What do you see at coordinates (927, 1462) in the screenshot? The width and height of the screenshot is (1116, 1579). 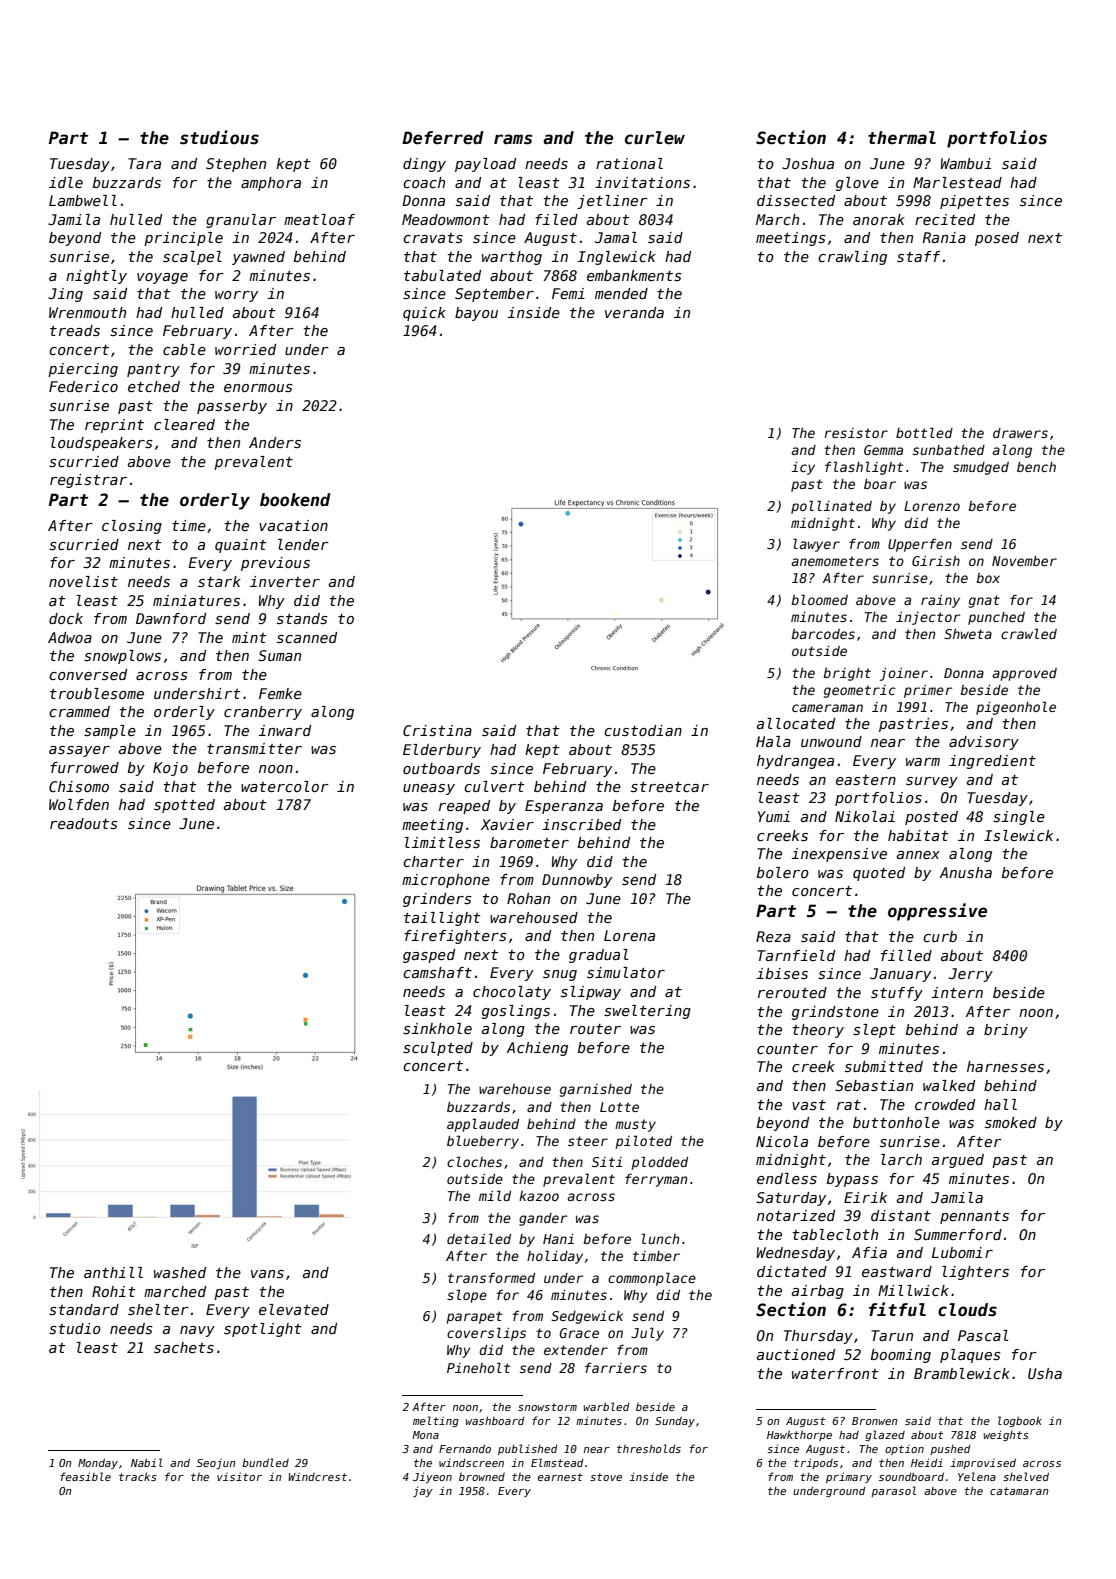 I see `Heidi` at bounding box center [927, 1462].
